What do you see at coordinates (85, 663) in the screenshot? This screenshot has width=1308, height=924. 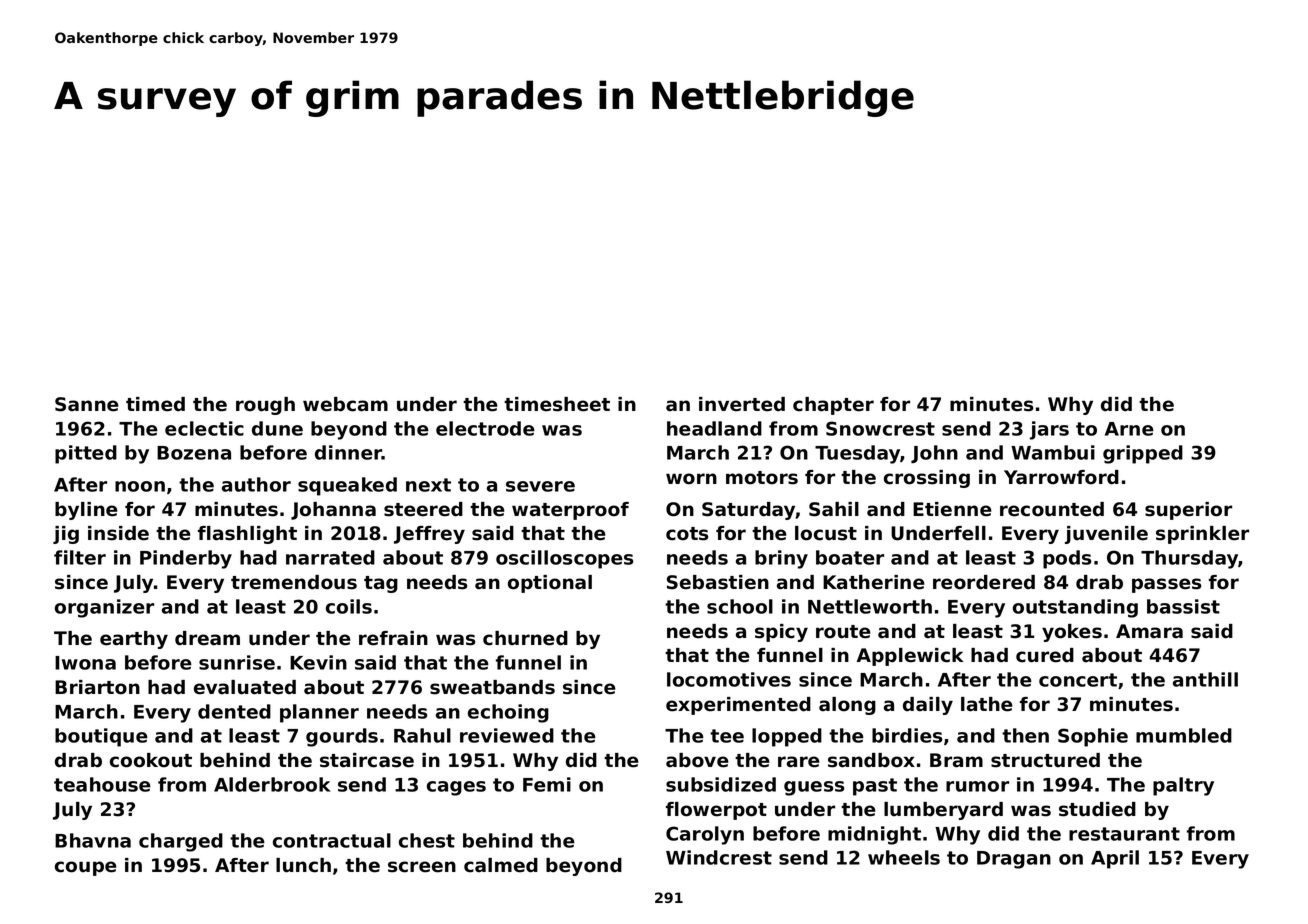 I see `Iwona` at bounding box center [85, 663].
